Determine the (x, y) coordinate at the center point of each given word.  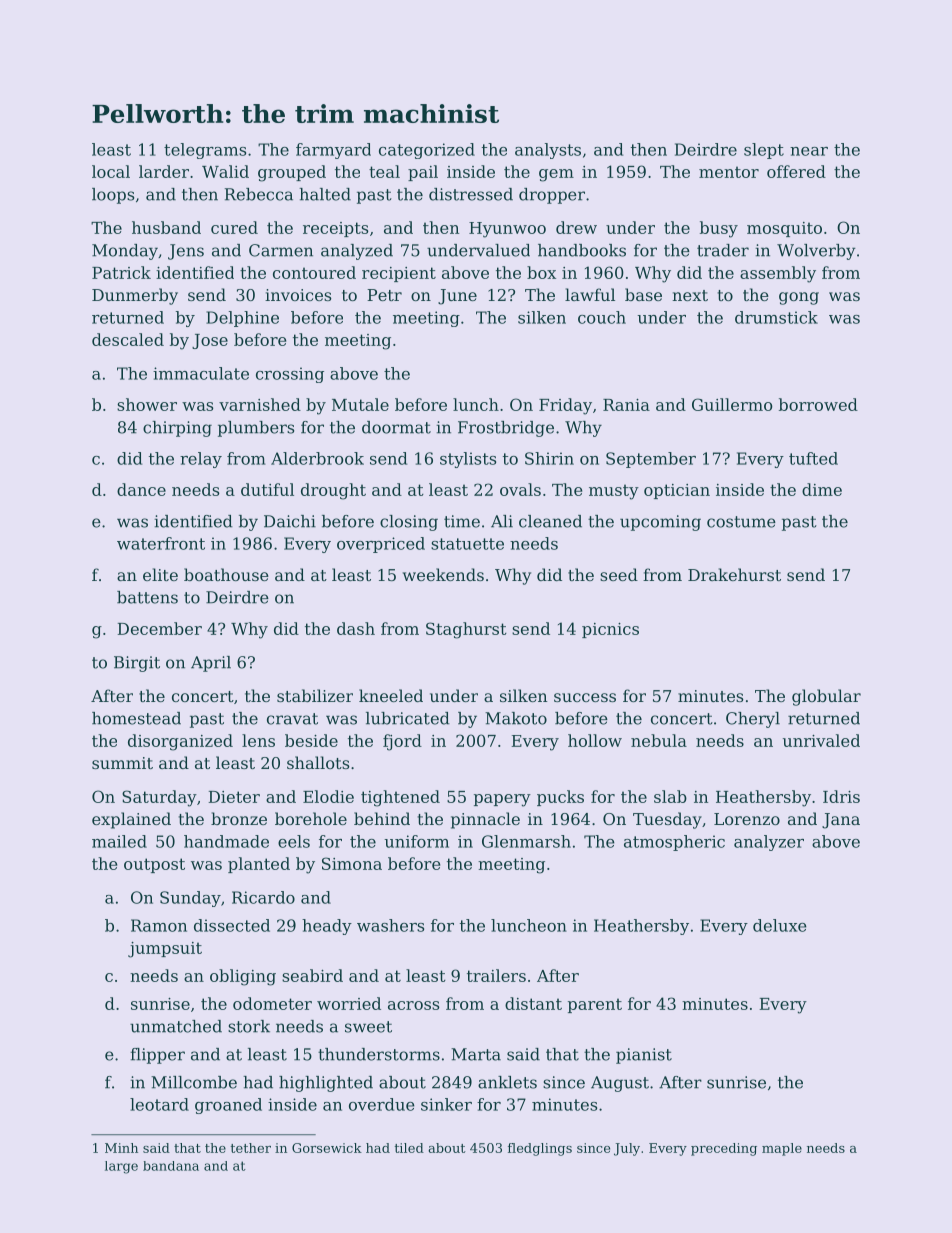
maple (782, 1149)
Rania (626, 405)
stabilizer (315, 695)
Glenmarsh (526, 841)
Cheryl (753, 720)
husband (166, 227)
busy (719, 229)
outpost (154, 865)
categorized (427, 151)
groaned (228, 1106)
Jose (210, 341)
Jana (841, 821)
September (651, 460)
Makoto (516, 718)
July (627, 1149)
